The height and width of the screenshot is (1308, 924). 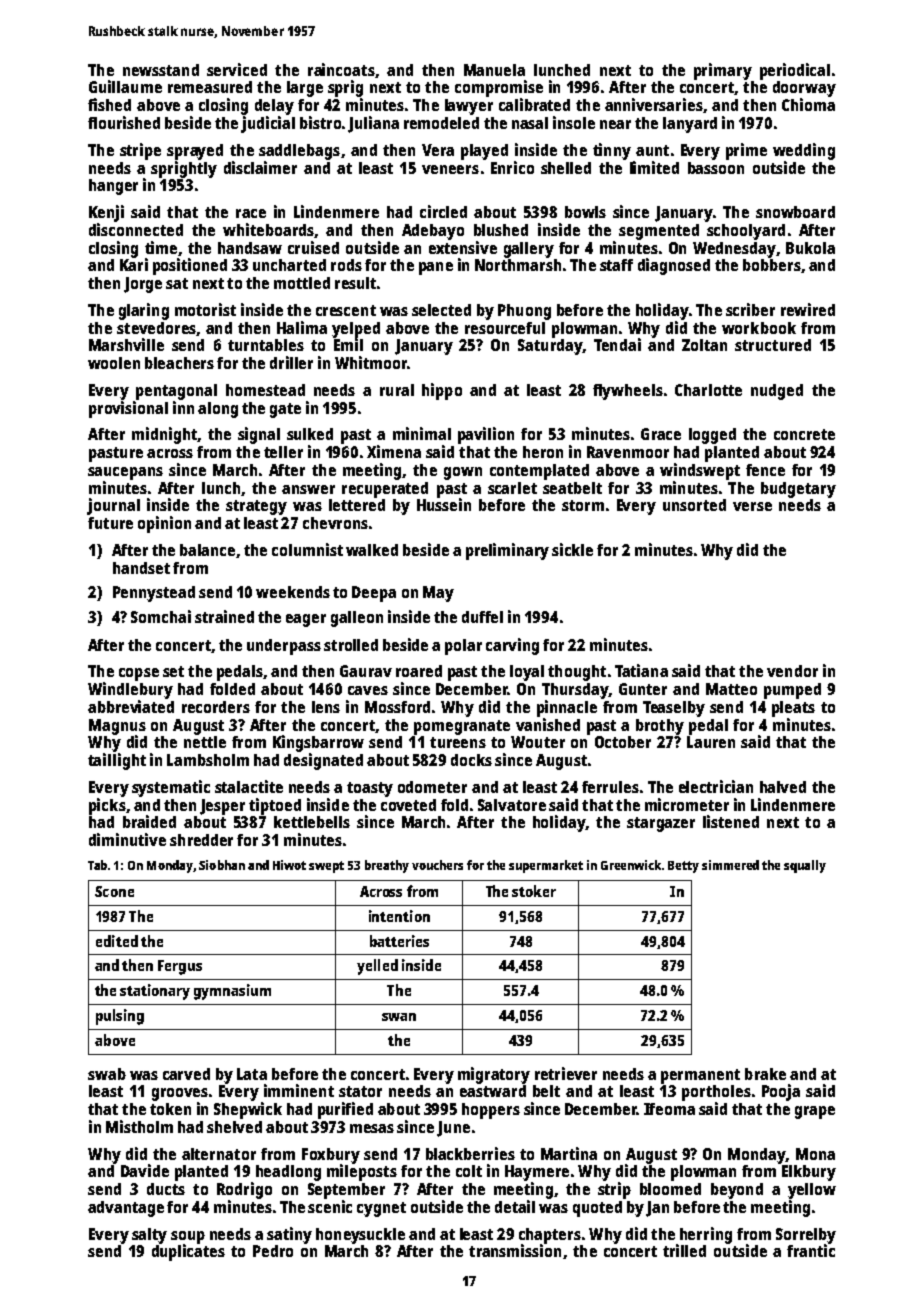 I want to click on logged, so click(x=712, y=436).
